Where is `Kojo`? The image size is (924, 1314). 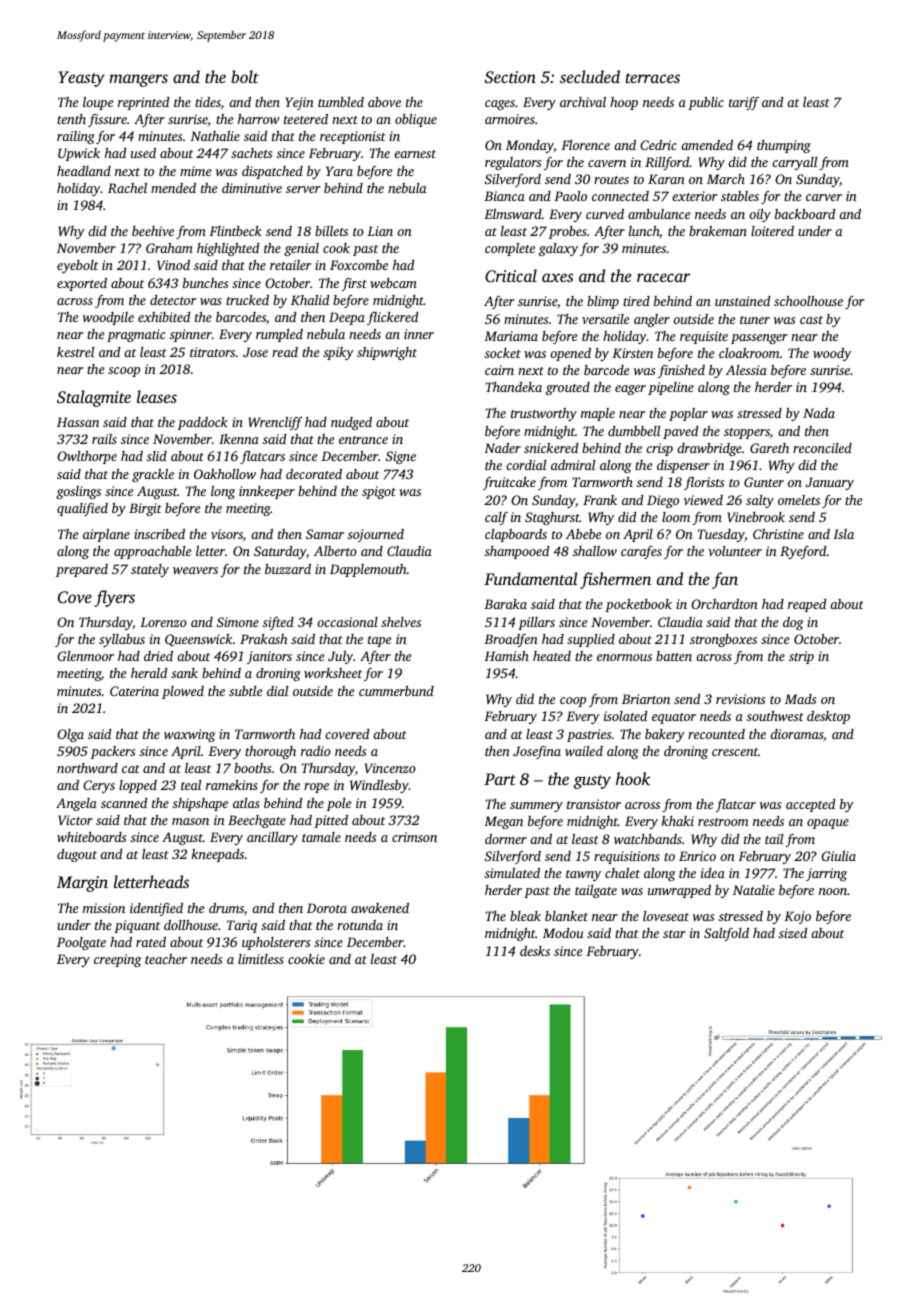
Kojo is located at coordinates (797, 917).
